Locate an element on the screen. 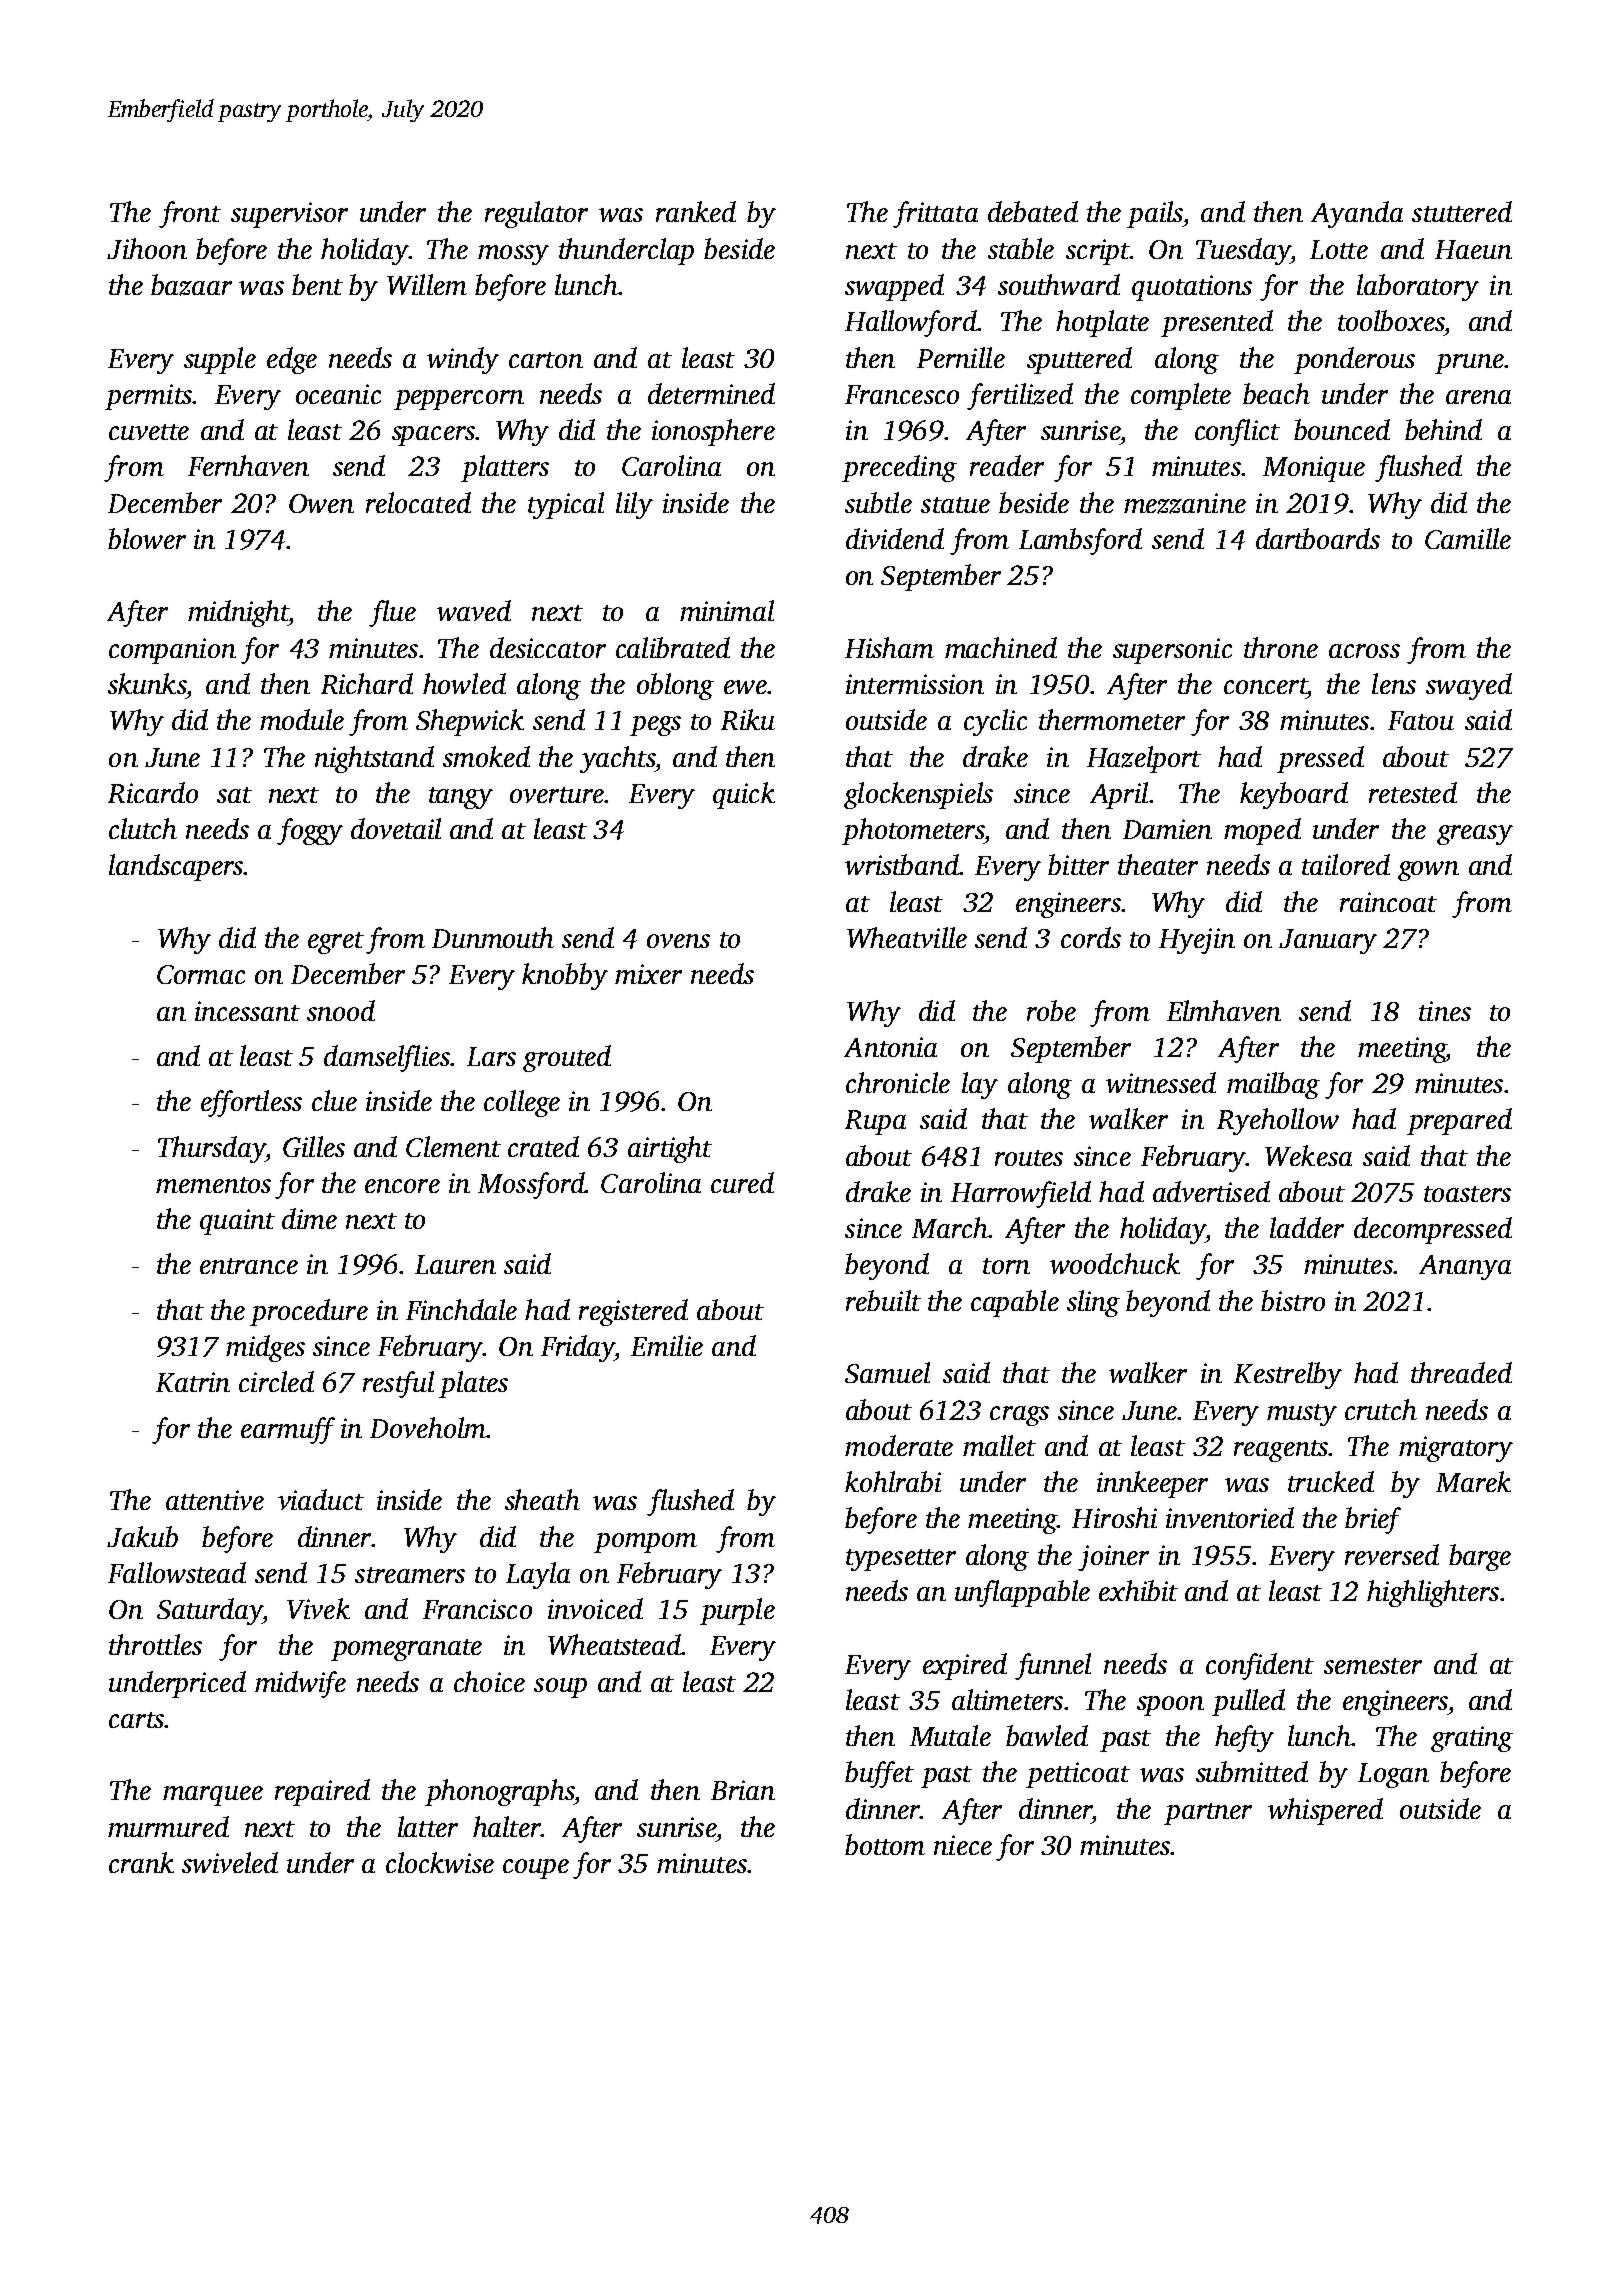 Image resolution: width=1620 pixels, height=2292 pixels. tines is located at coordinates (1445, 1011).
